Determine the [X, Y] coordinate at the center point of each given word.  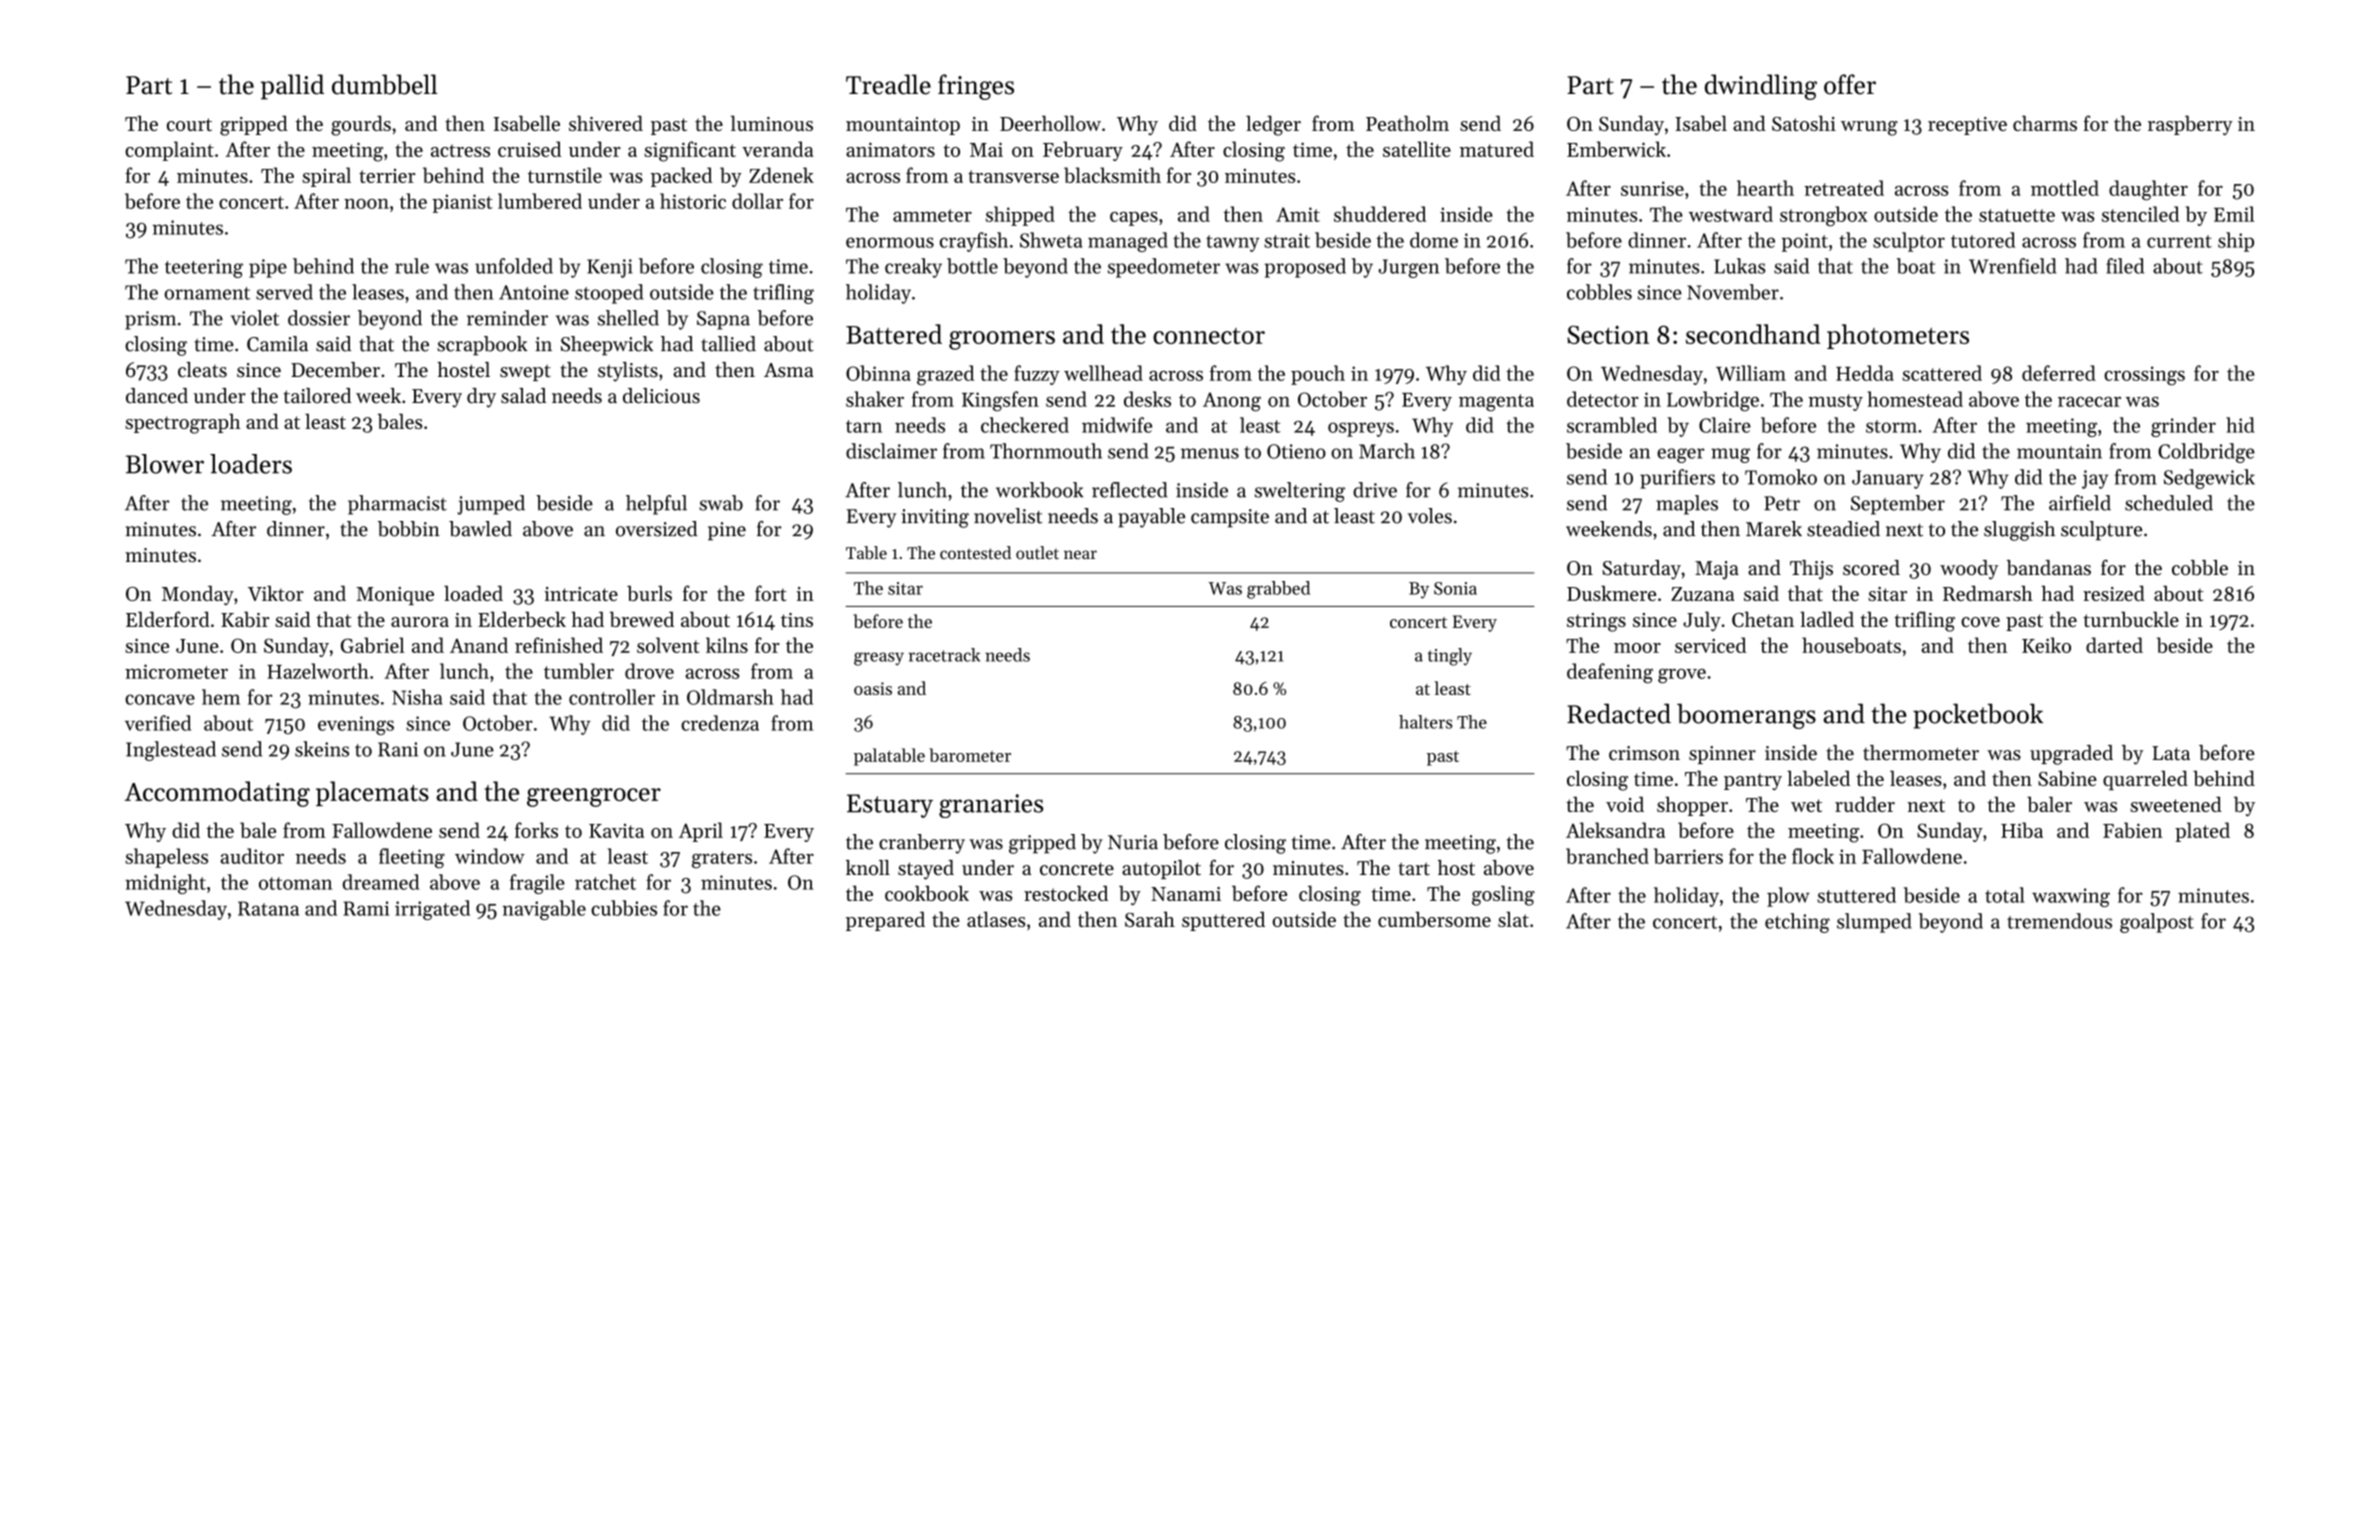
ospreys [1361, 429]
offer [1850, 84]
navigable [544, 910]
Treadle [888, 84]
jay [2095, 479]
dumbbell [384, 84]
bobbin [409, 529]
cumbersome [1434, 919]
